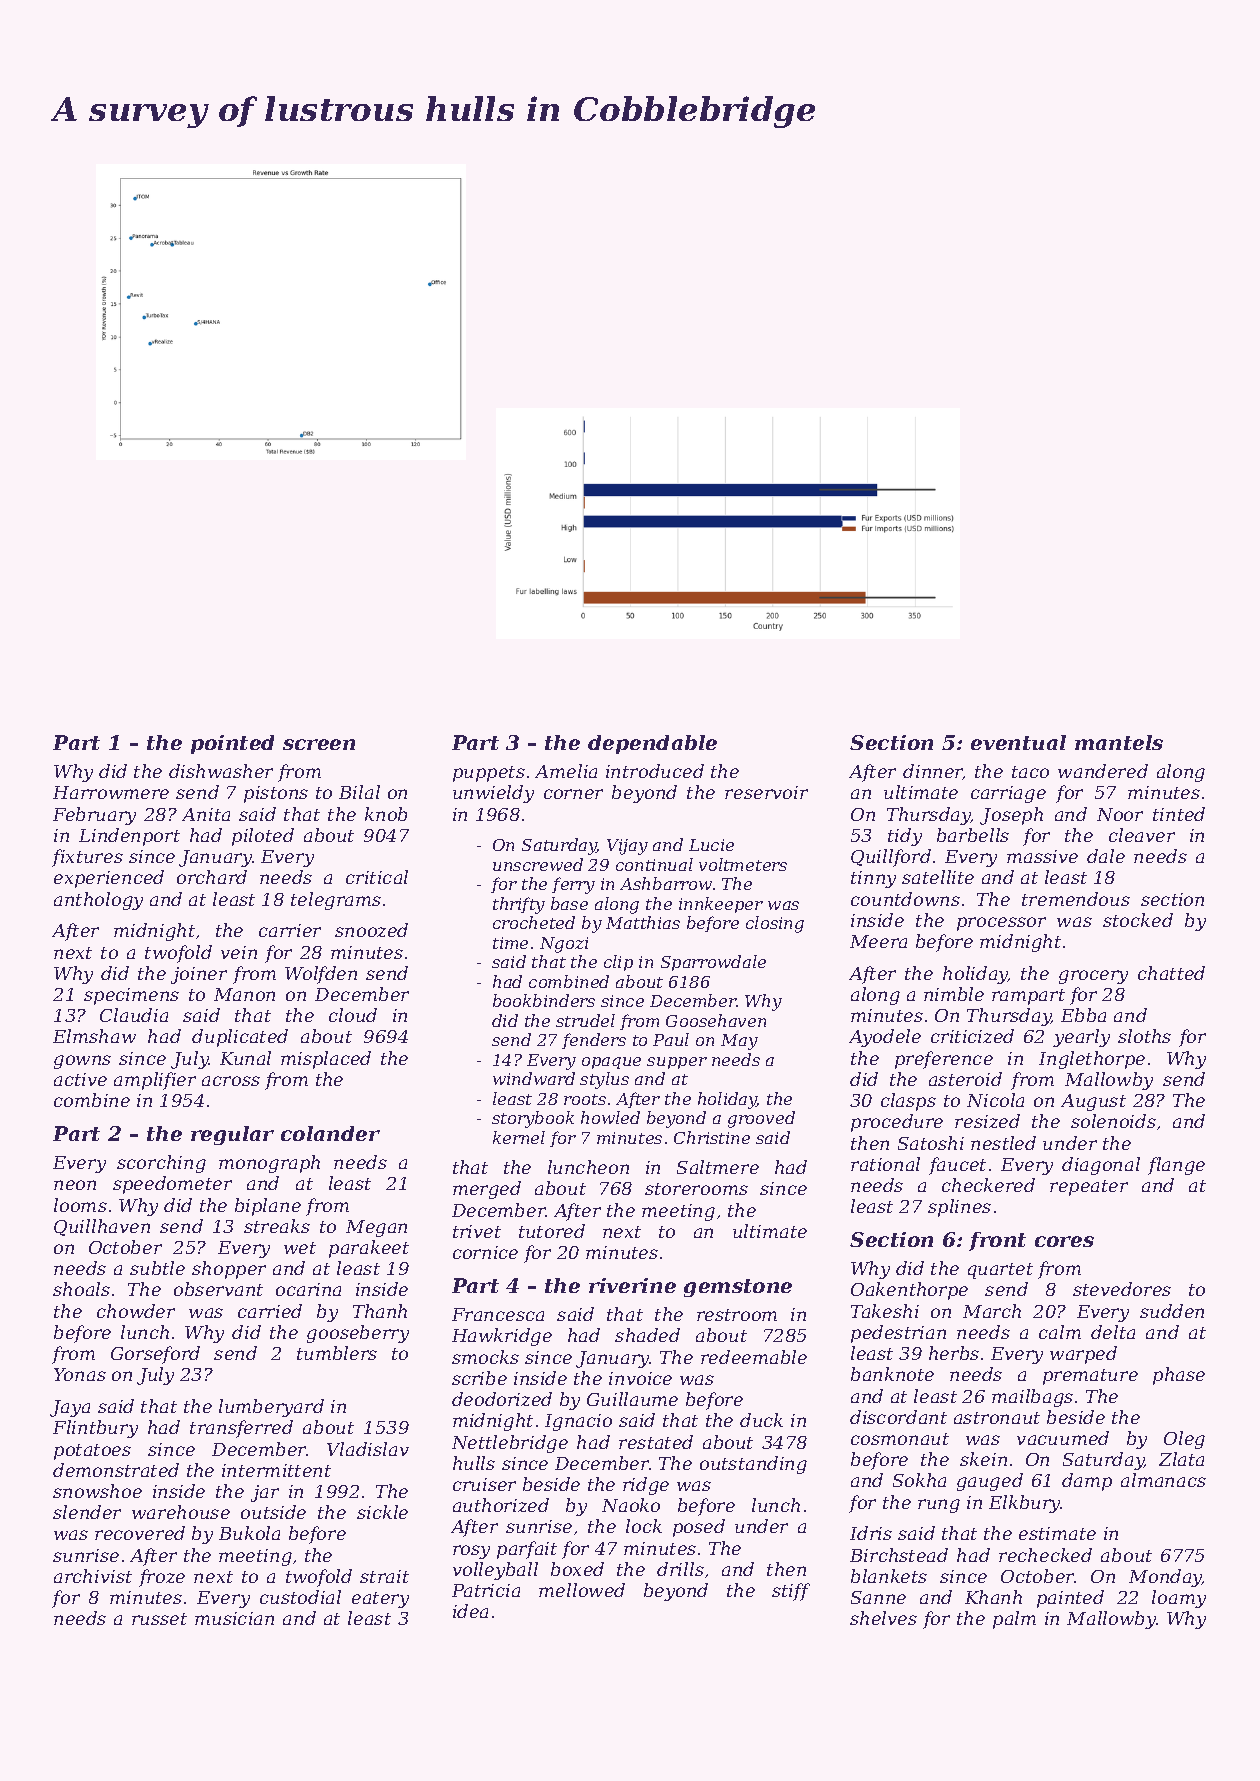  I want to click on cleaver, so click(1142, 835).
